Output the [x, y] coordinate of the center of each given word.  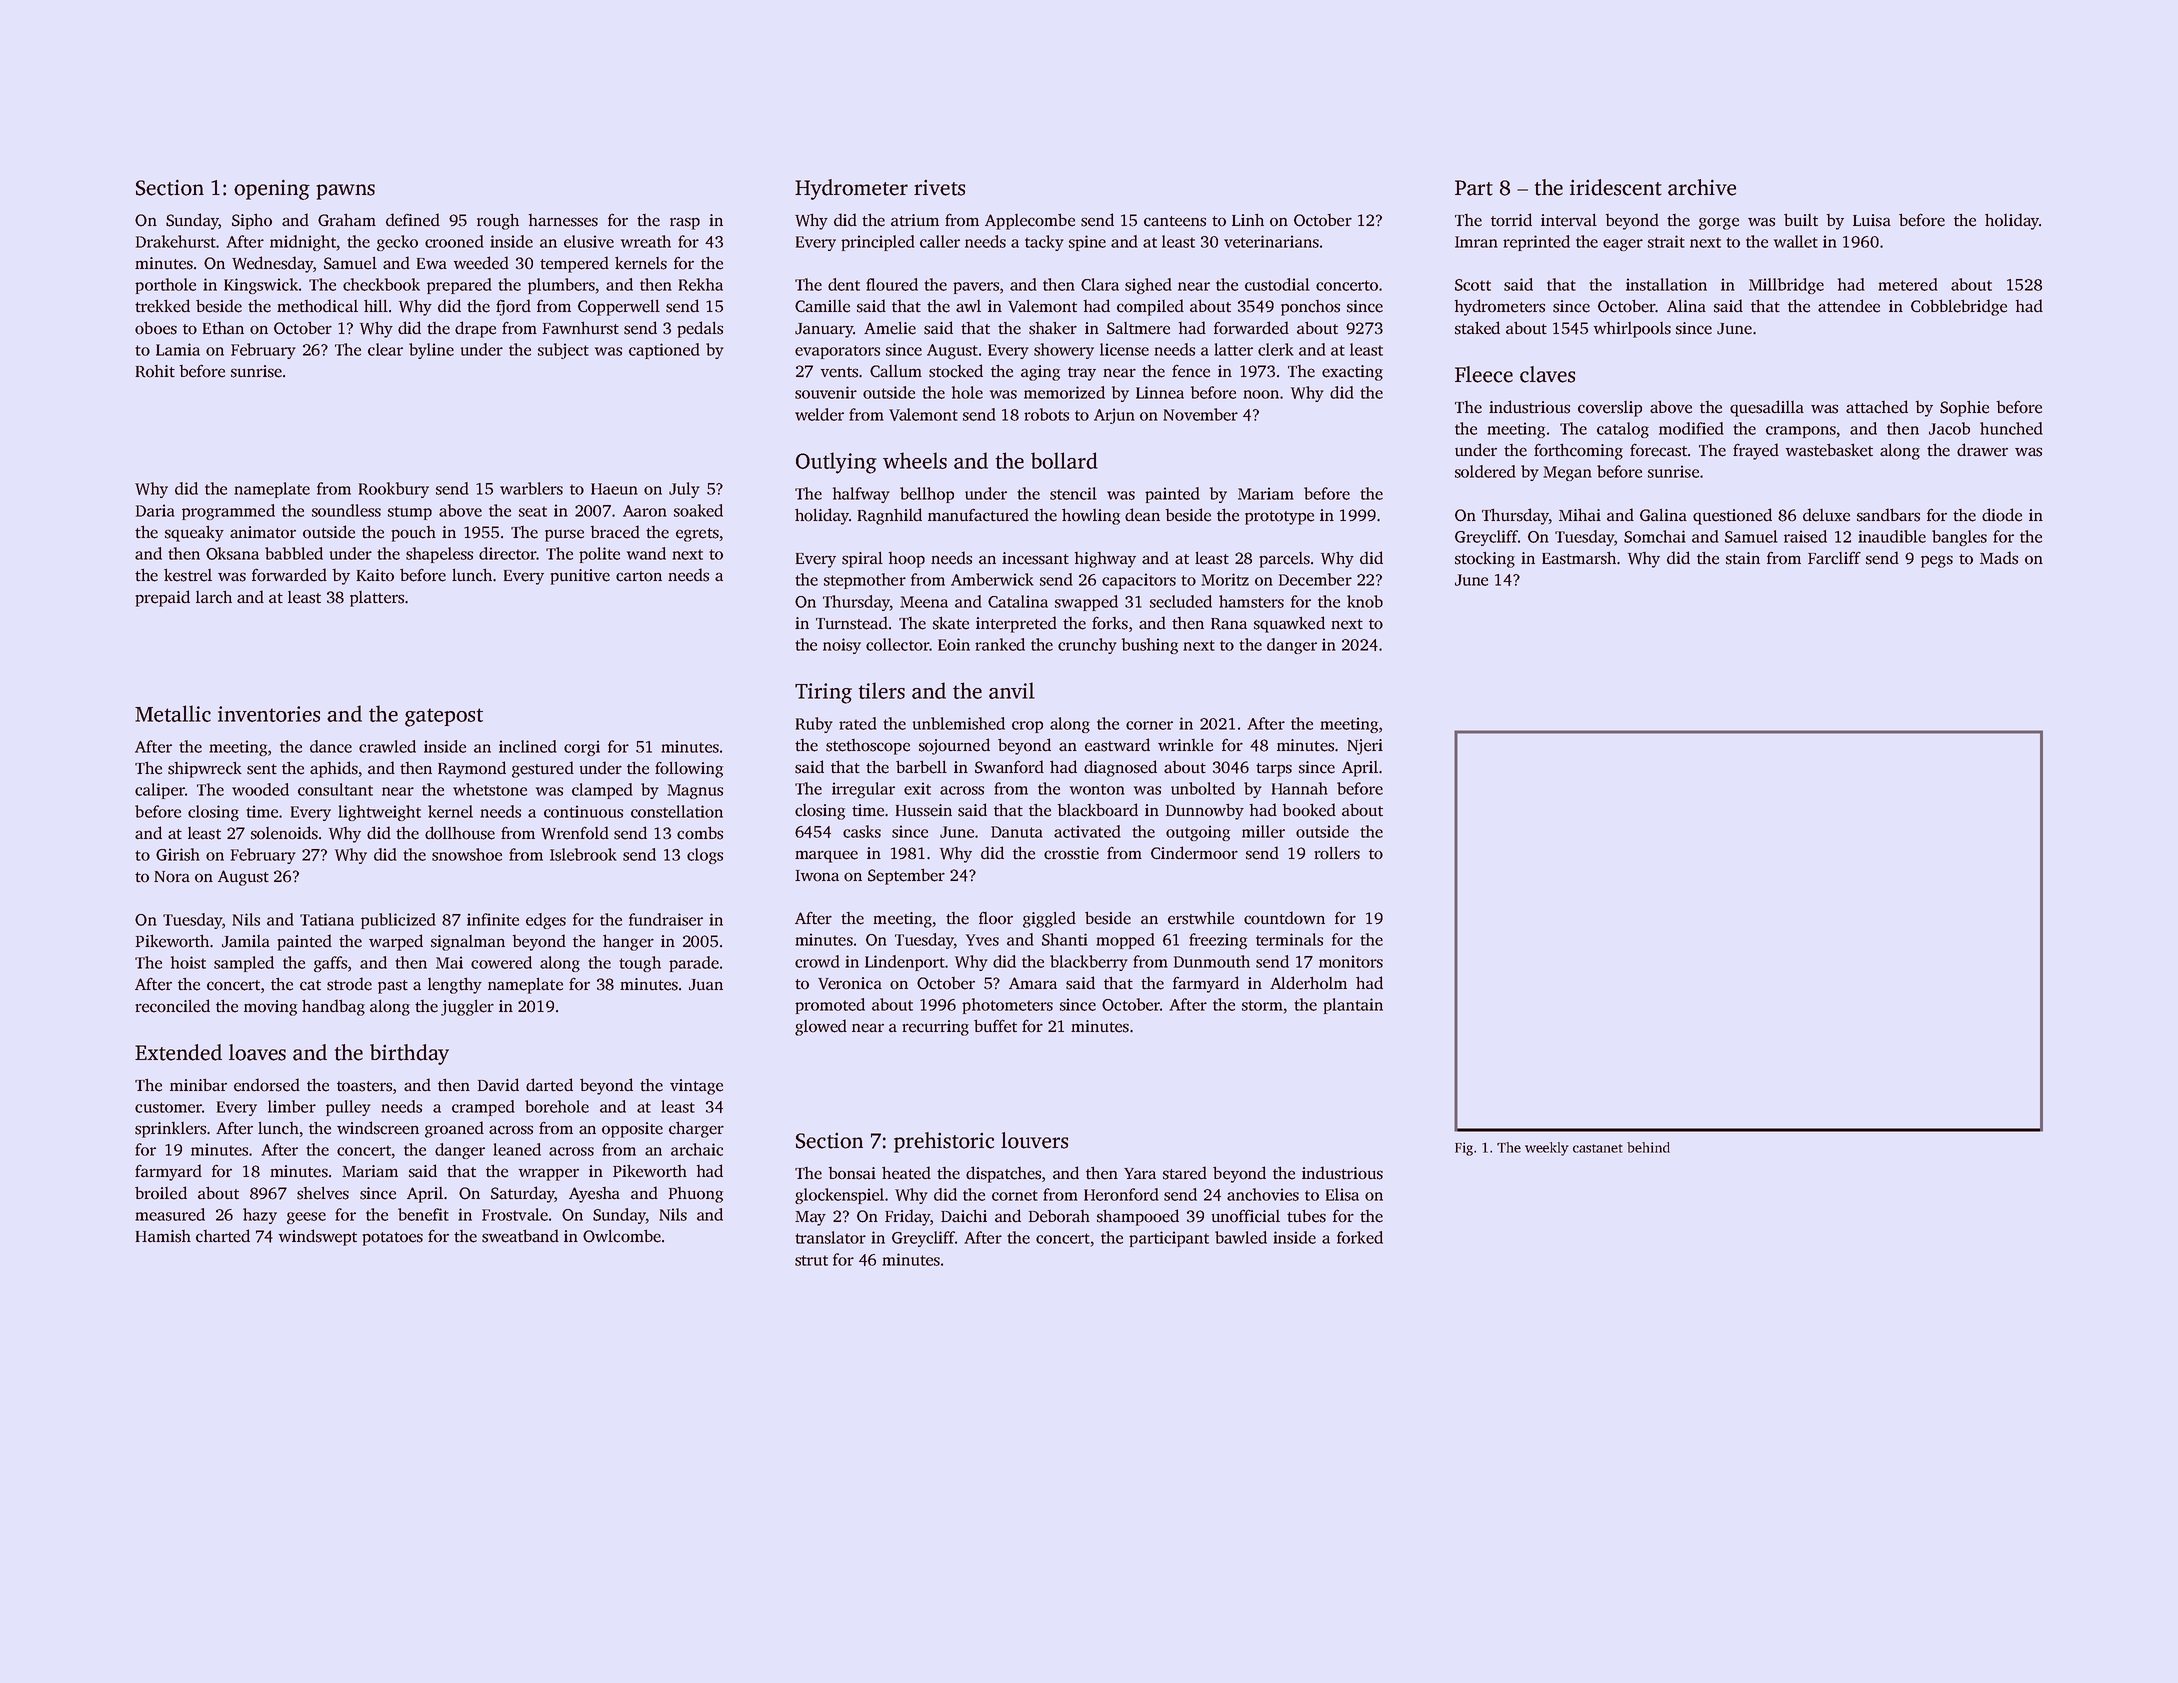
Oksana [232, 553]
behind [1648, 1147]
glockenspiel [839, 1196]
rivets [939, 188]
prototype [1279, 518]
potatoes [392, 1239]
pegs [1937, 561]
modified [1691, 428]
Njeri [1365, 747]
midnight [303, 243]
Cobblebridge [1959, 307]
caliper [160, 791]
